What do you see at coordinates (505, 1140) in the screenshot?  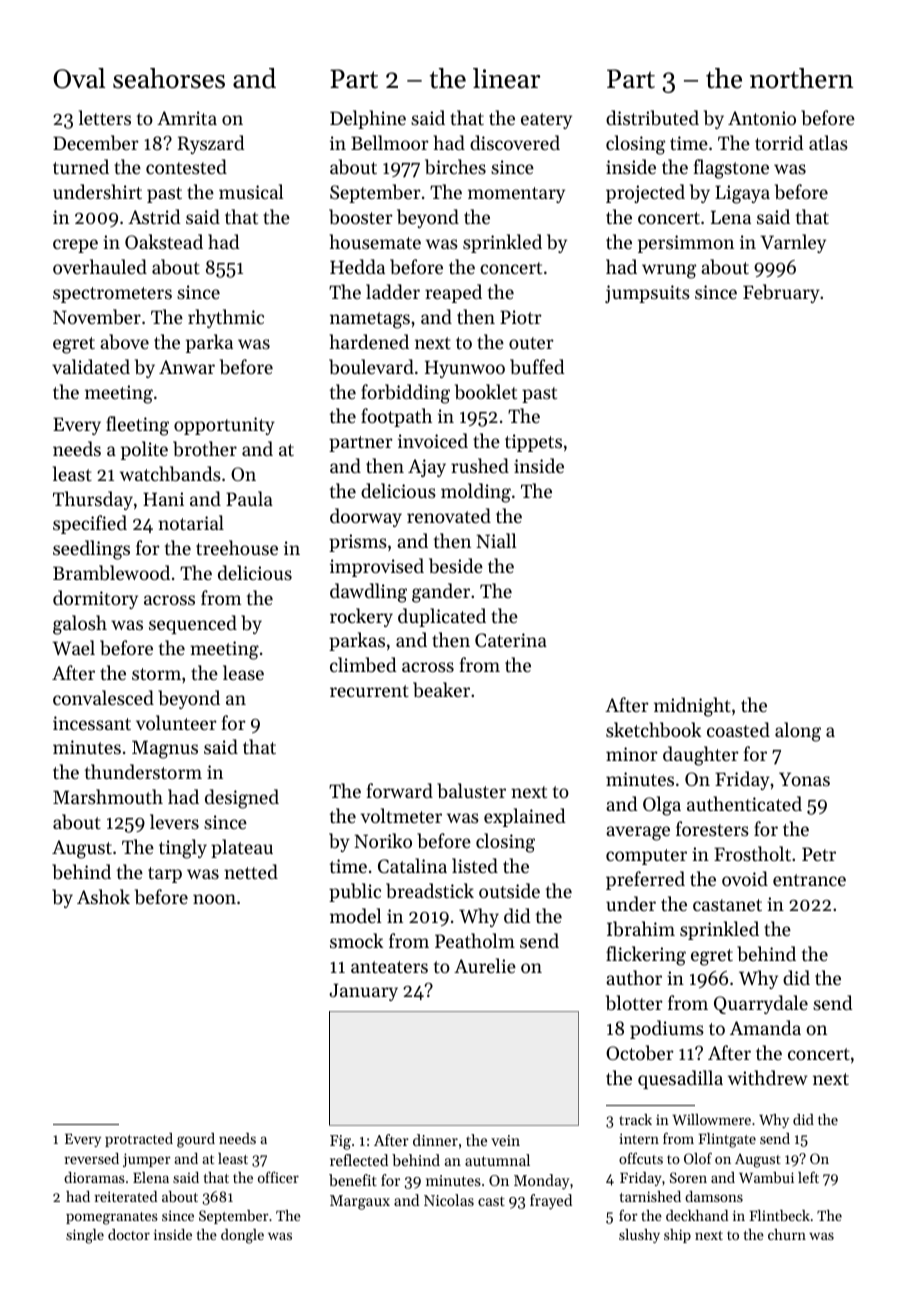 I see `vein` at bounding box center [505, 1140].
